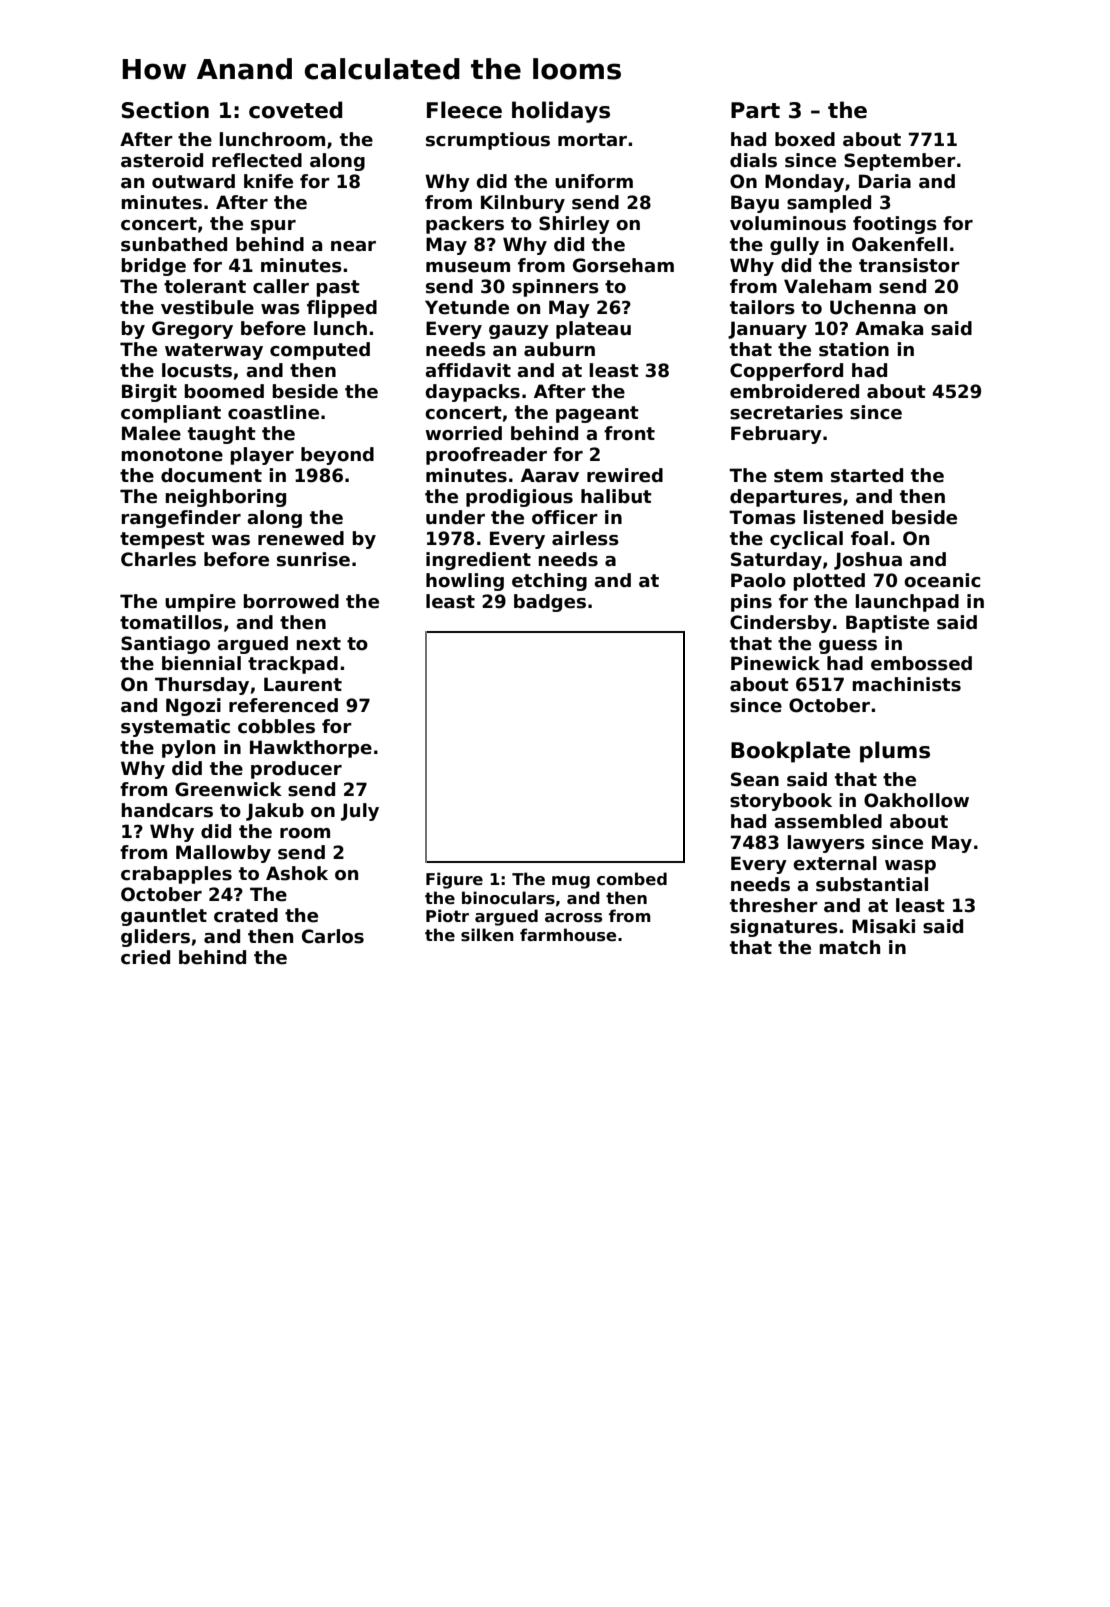 This screenshot has height=1607, width=1110. Describe the element at coordinates (849, 947) in the screenshot. I see `match` at that location.
